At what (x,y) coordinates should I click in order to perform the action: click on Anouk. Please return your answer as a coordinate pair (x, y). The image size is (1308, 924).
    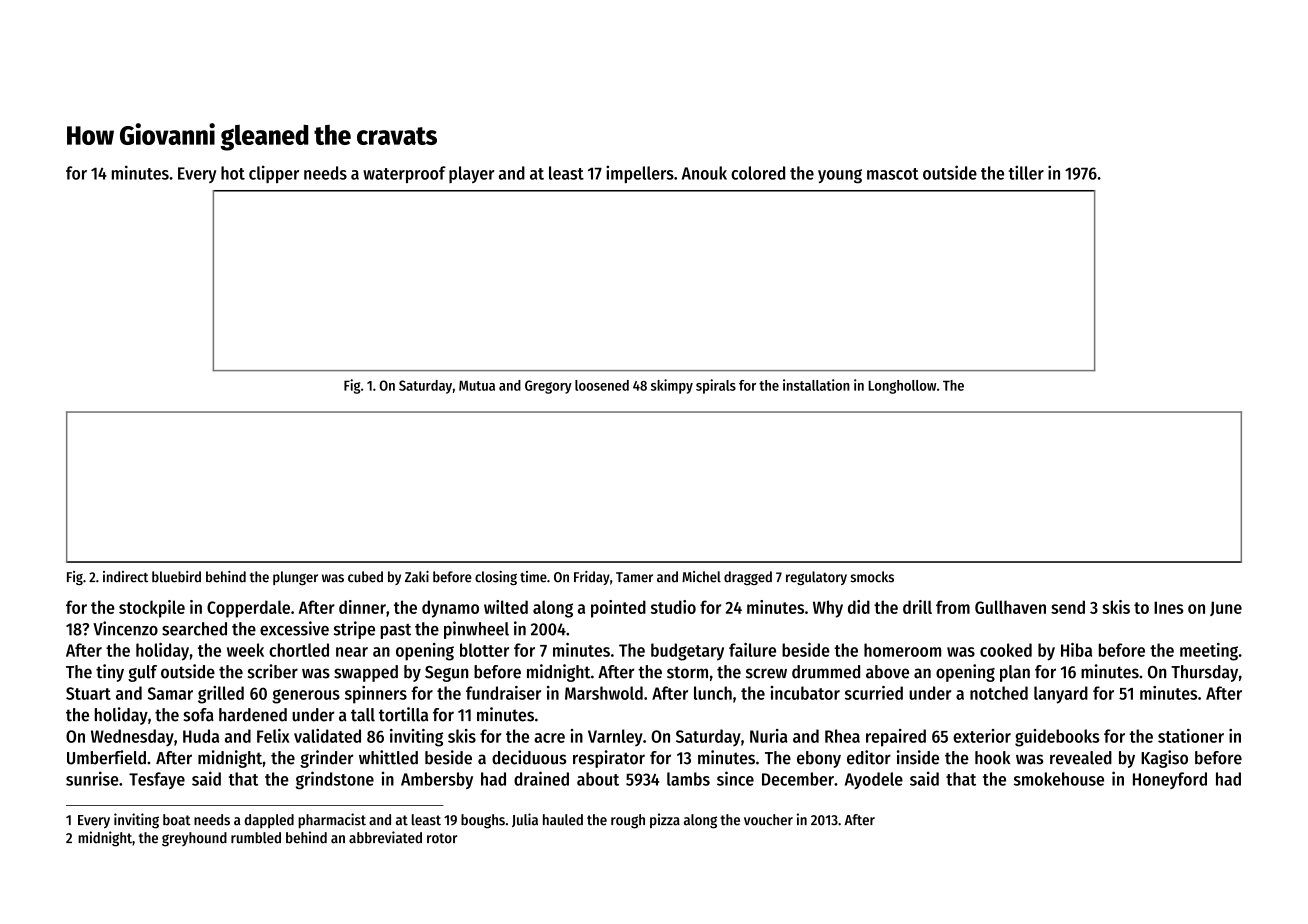
    Looking at the image, I should click on (704, 173).
